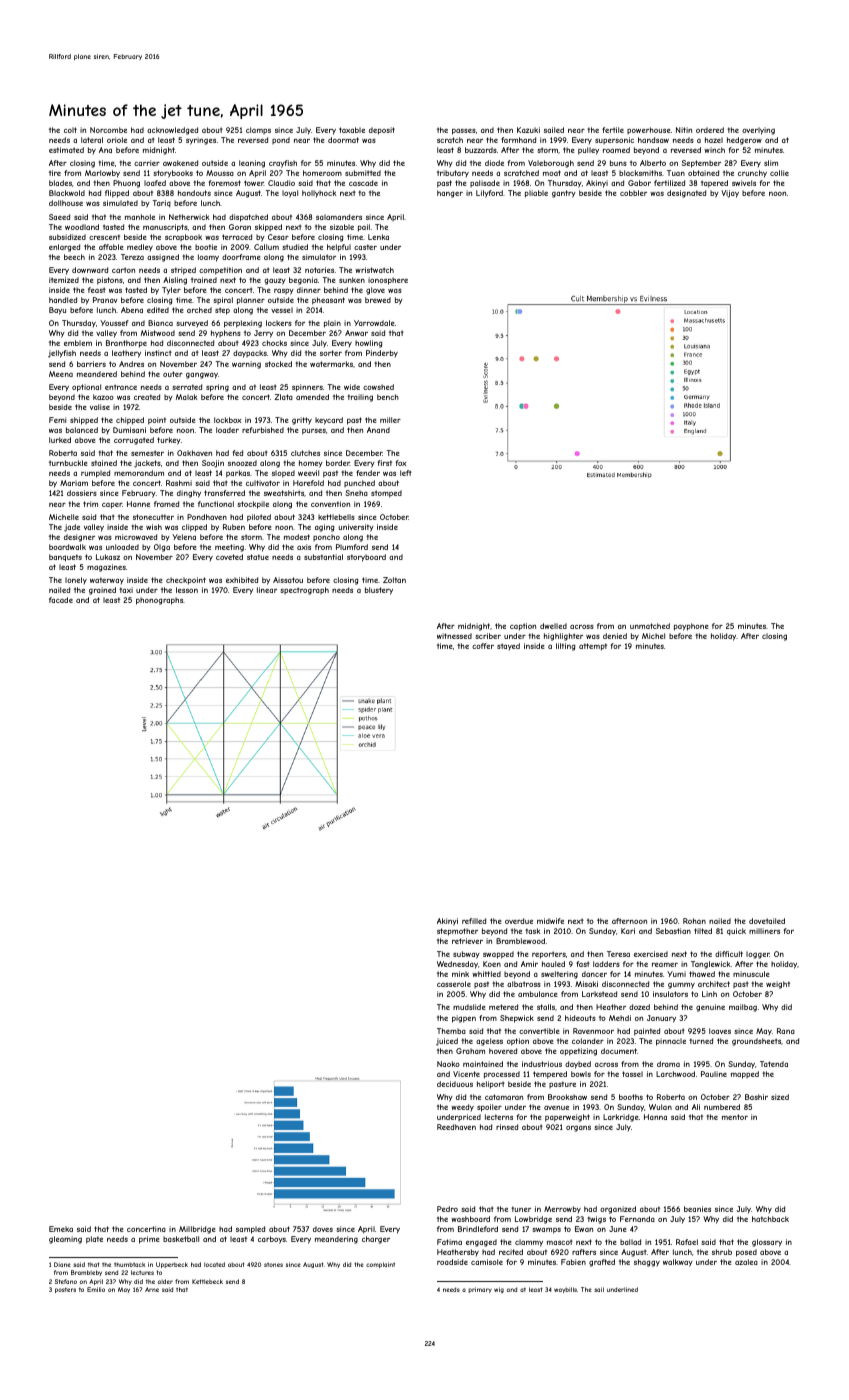  I want to click on payphone, so click(691, 627).
